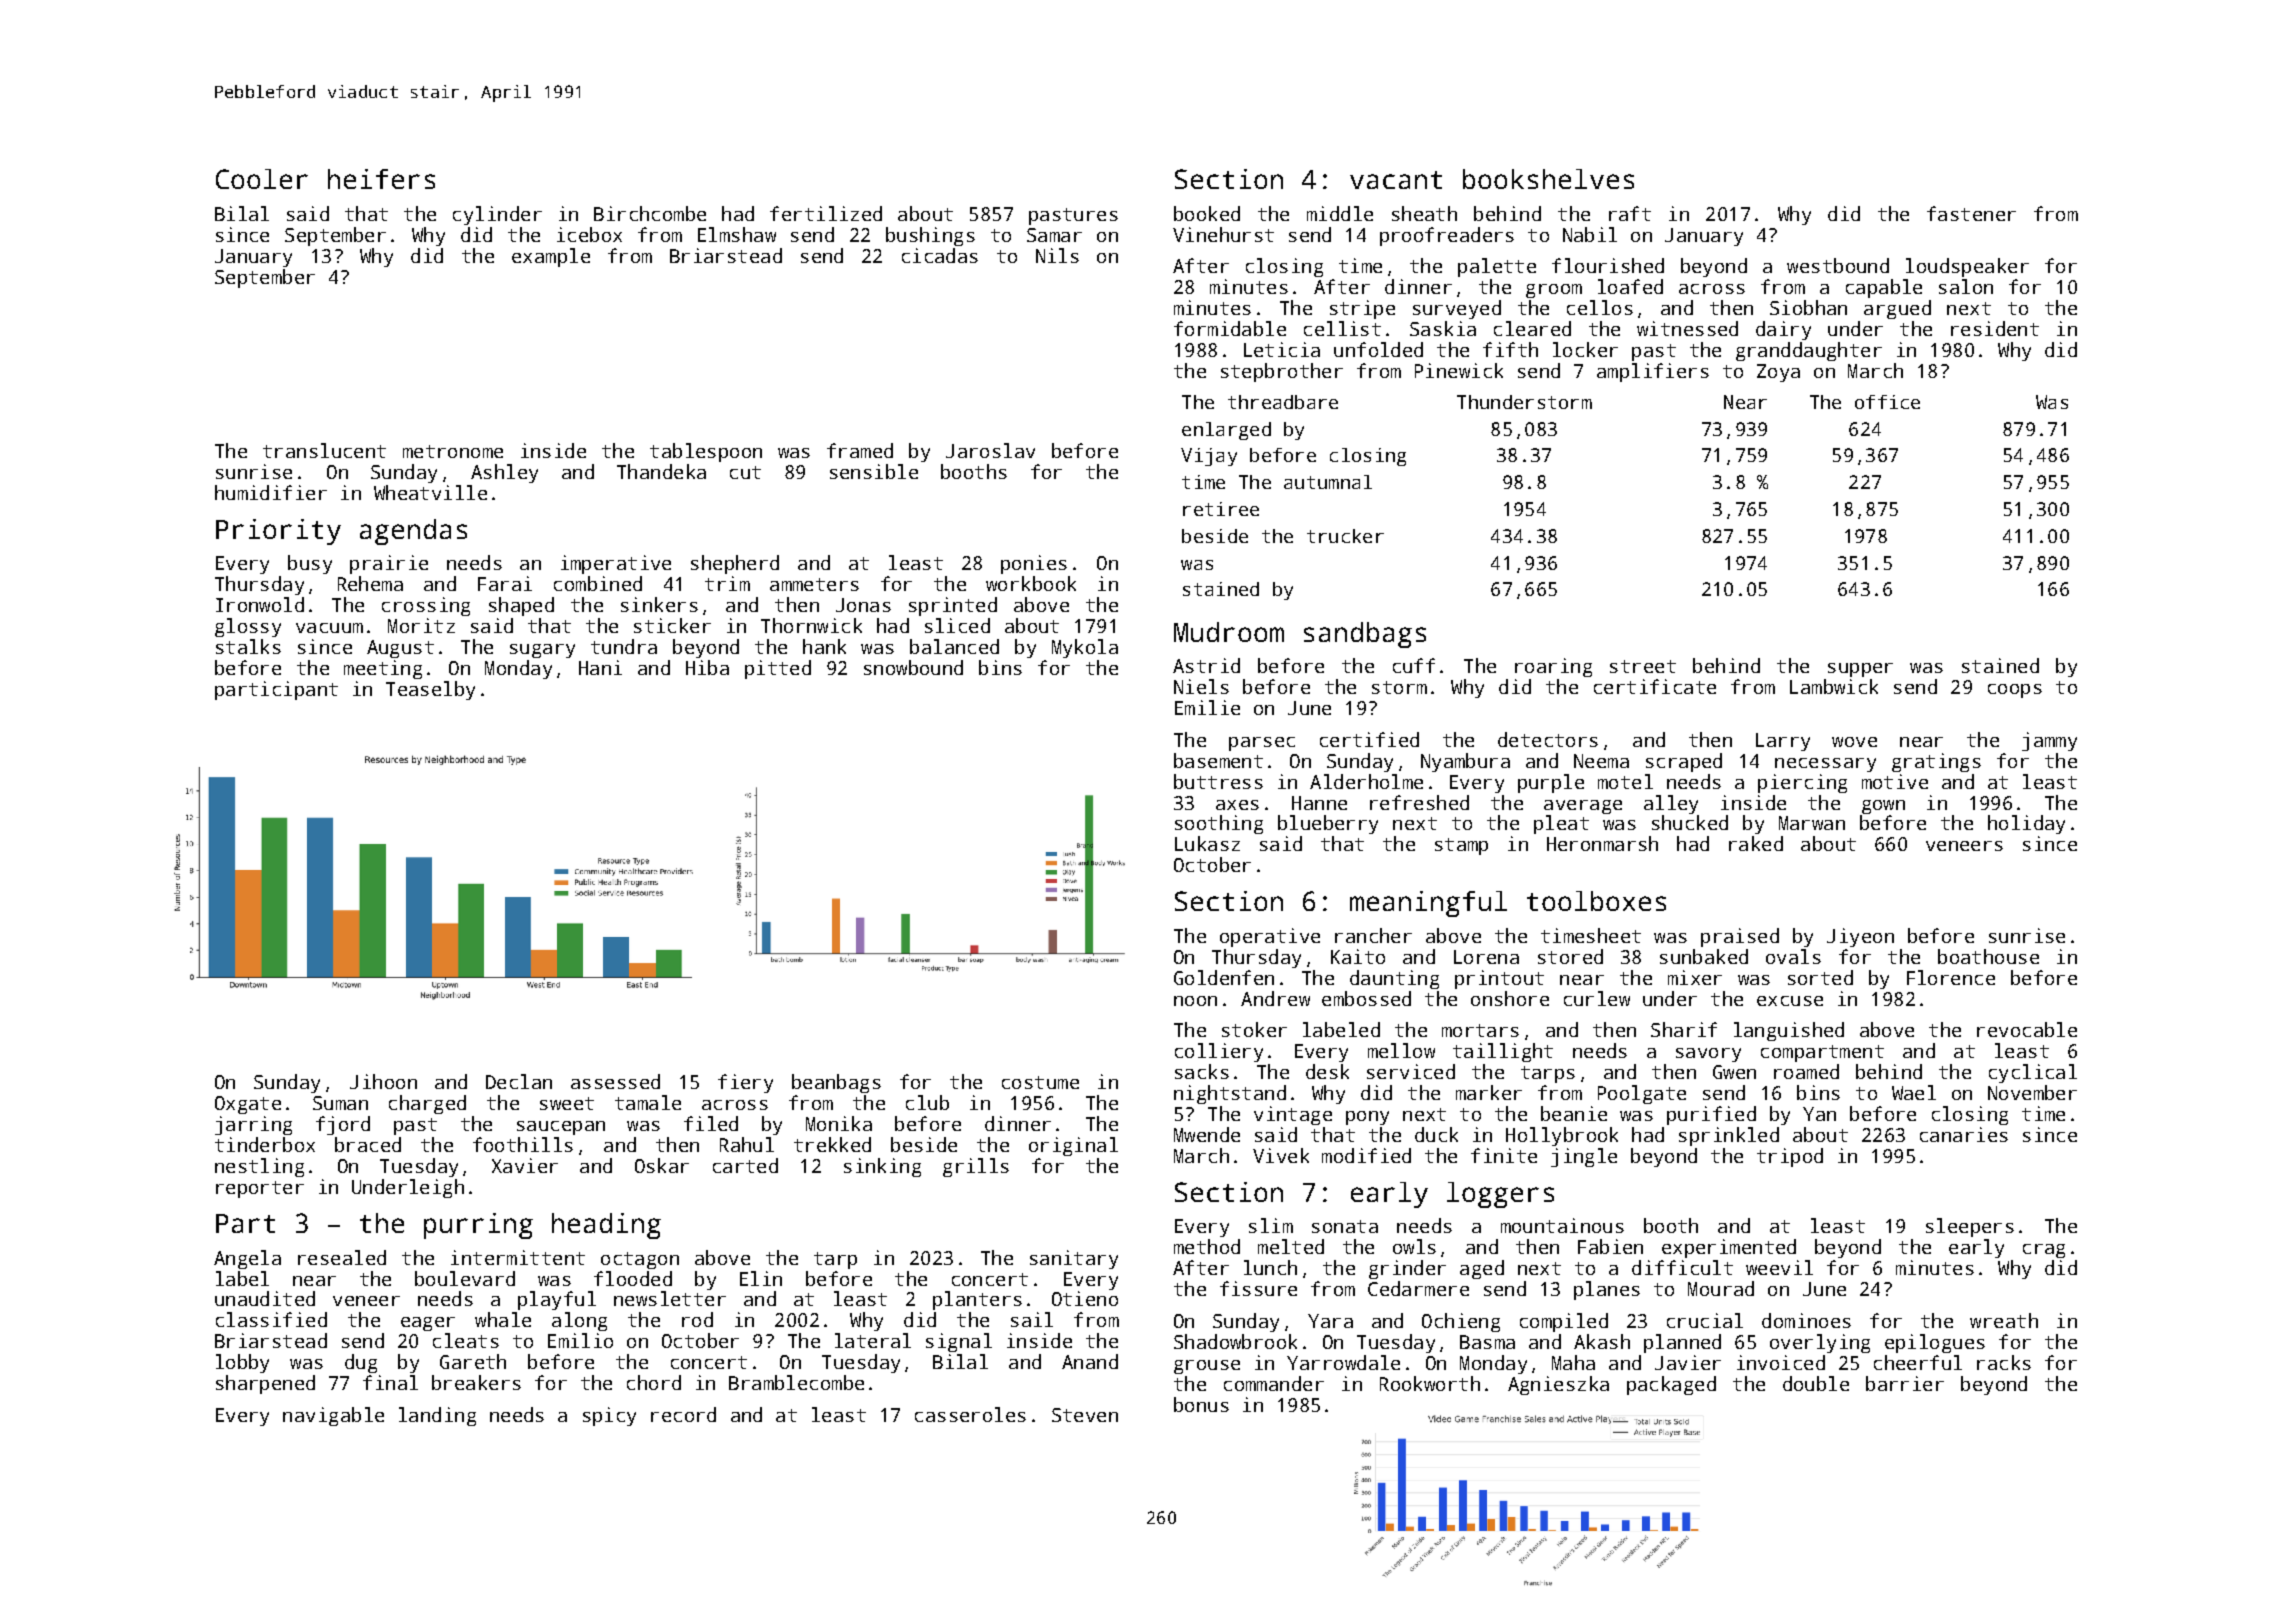  What do you see at coordinates (589, 234) in the screenshot?
I see `icebox` at bounding box center [589, 234].
